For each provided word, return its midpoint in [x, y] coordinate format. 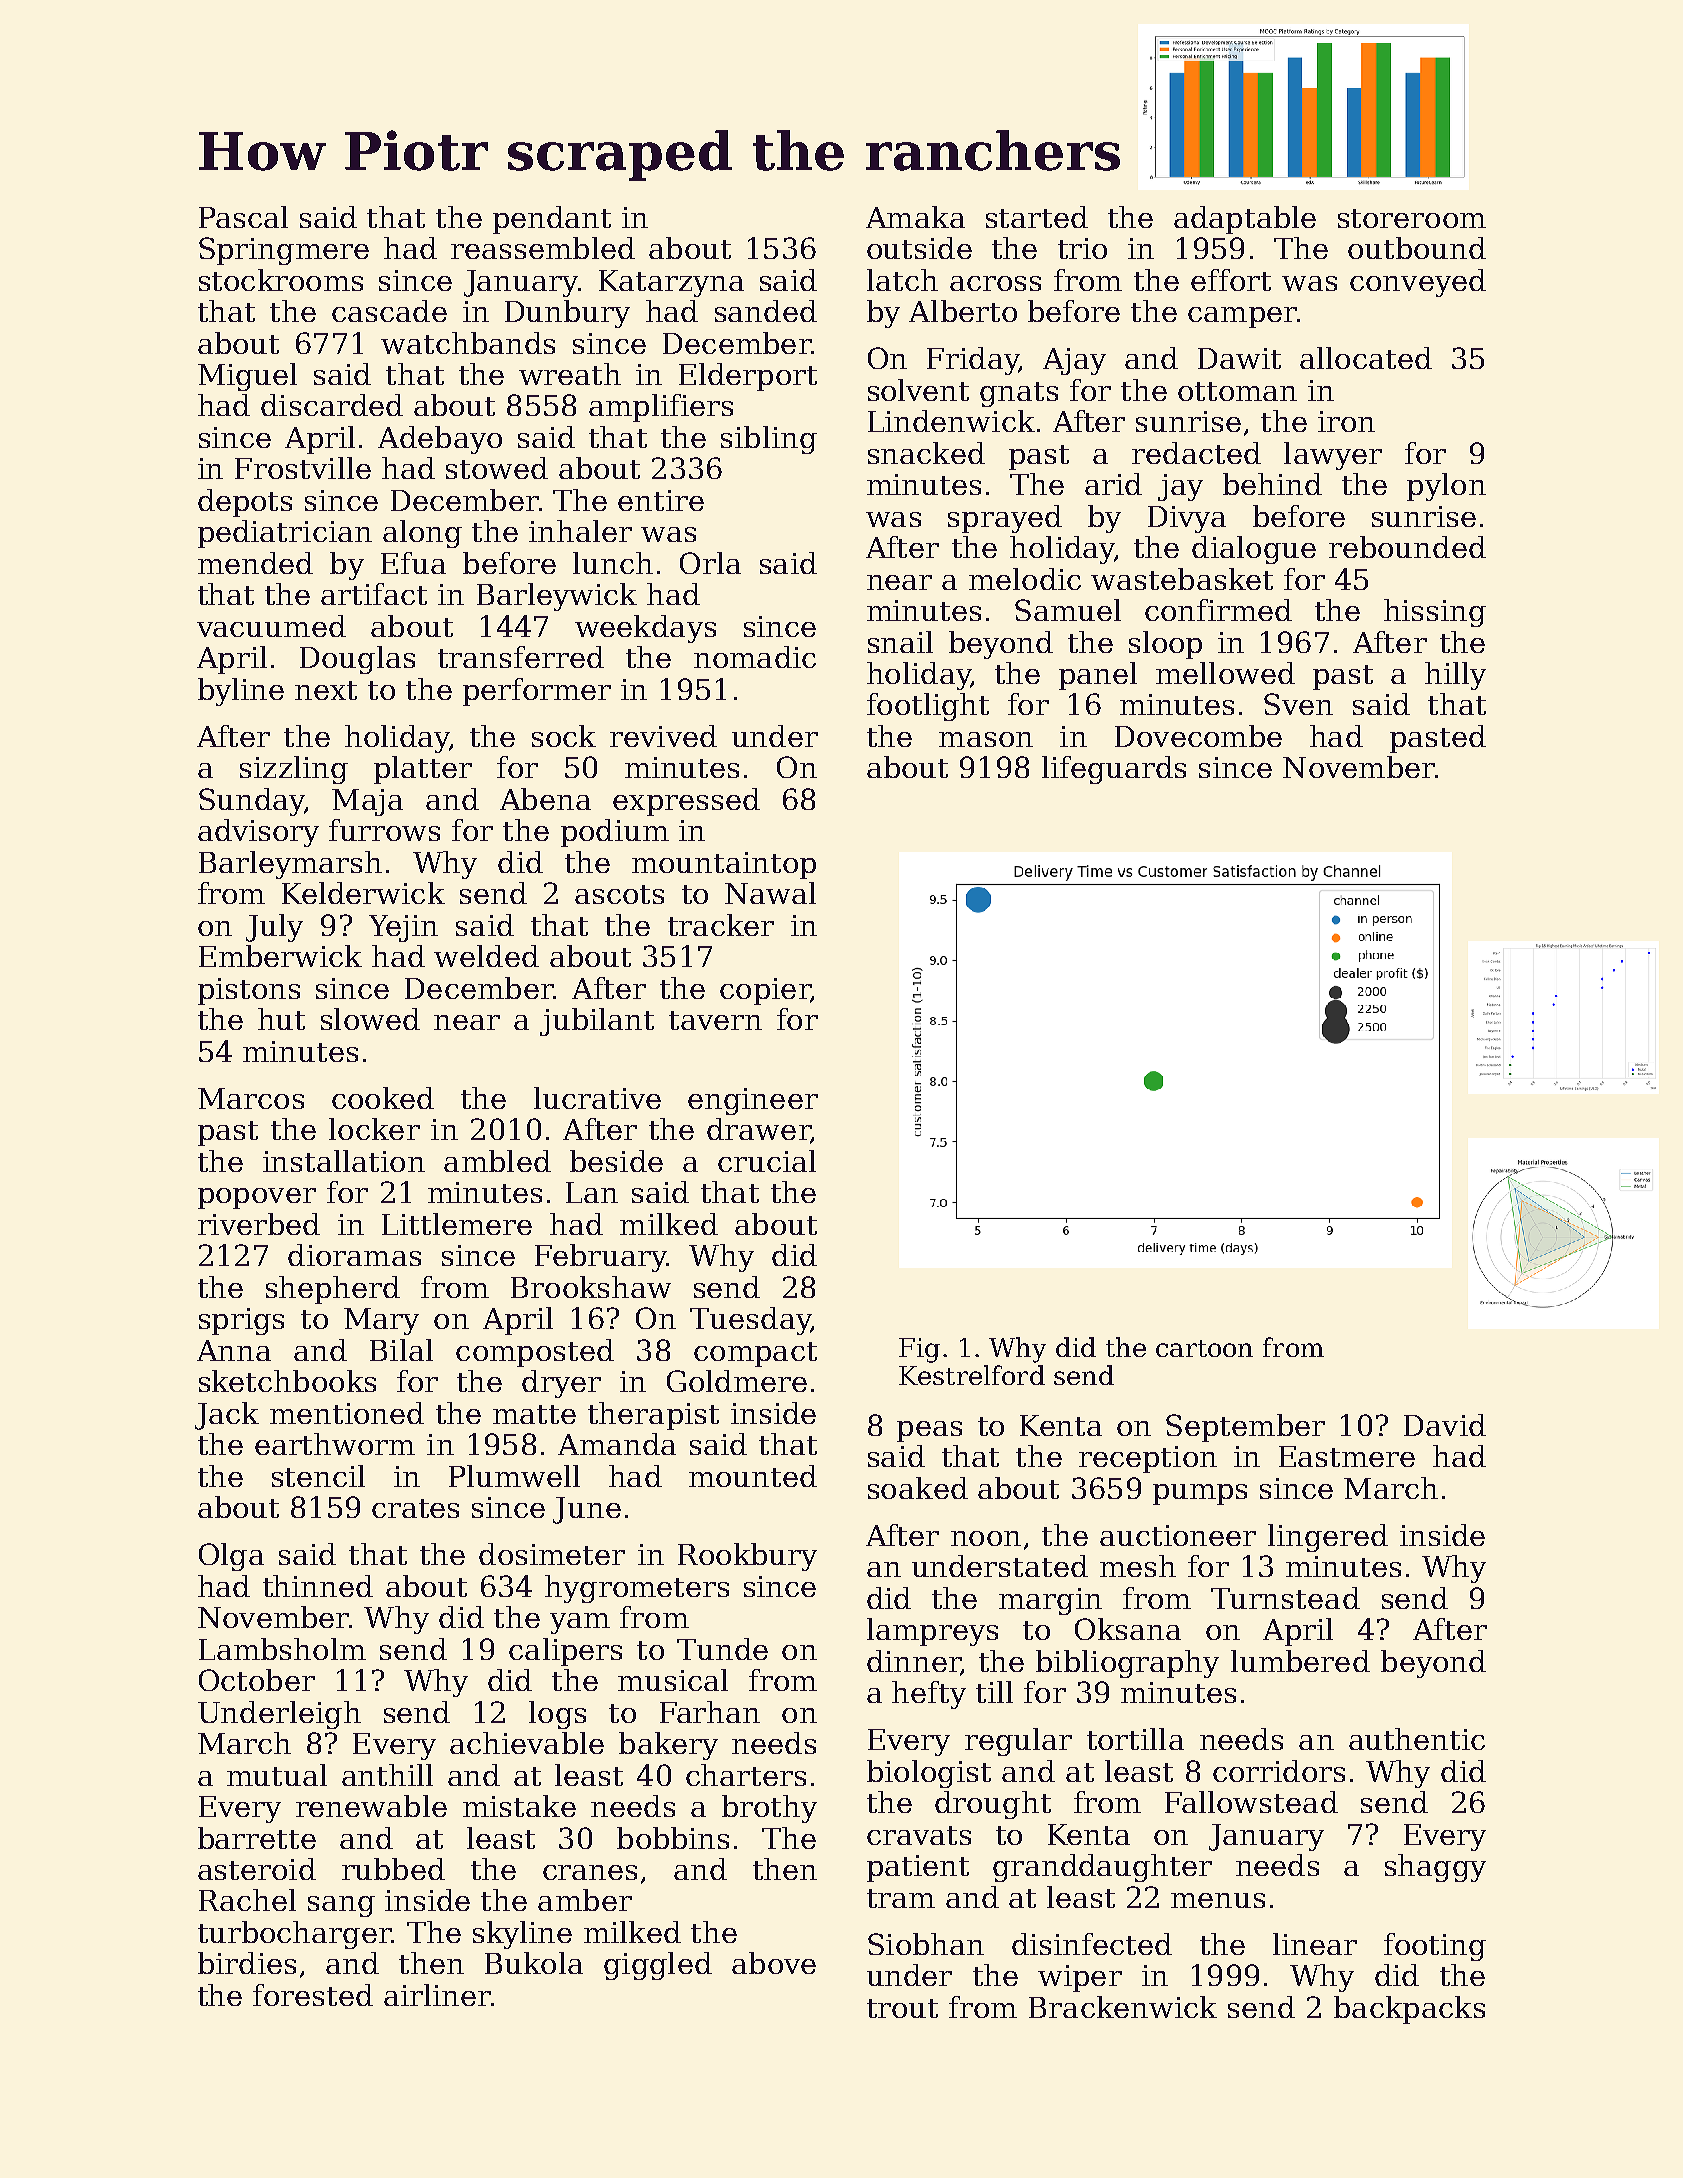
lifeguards [1114, 770]
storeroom [1412, 218]
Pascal [243, 217]
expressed [686, 802]
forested [313, 1995]
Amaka [915, 217]
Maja [367, 802]
